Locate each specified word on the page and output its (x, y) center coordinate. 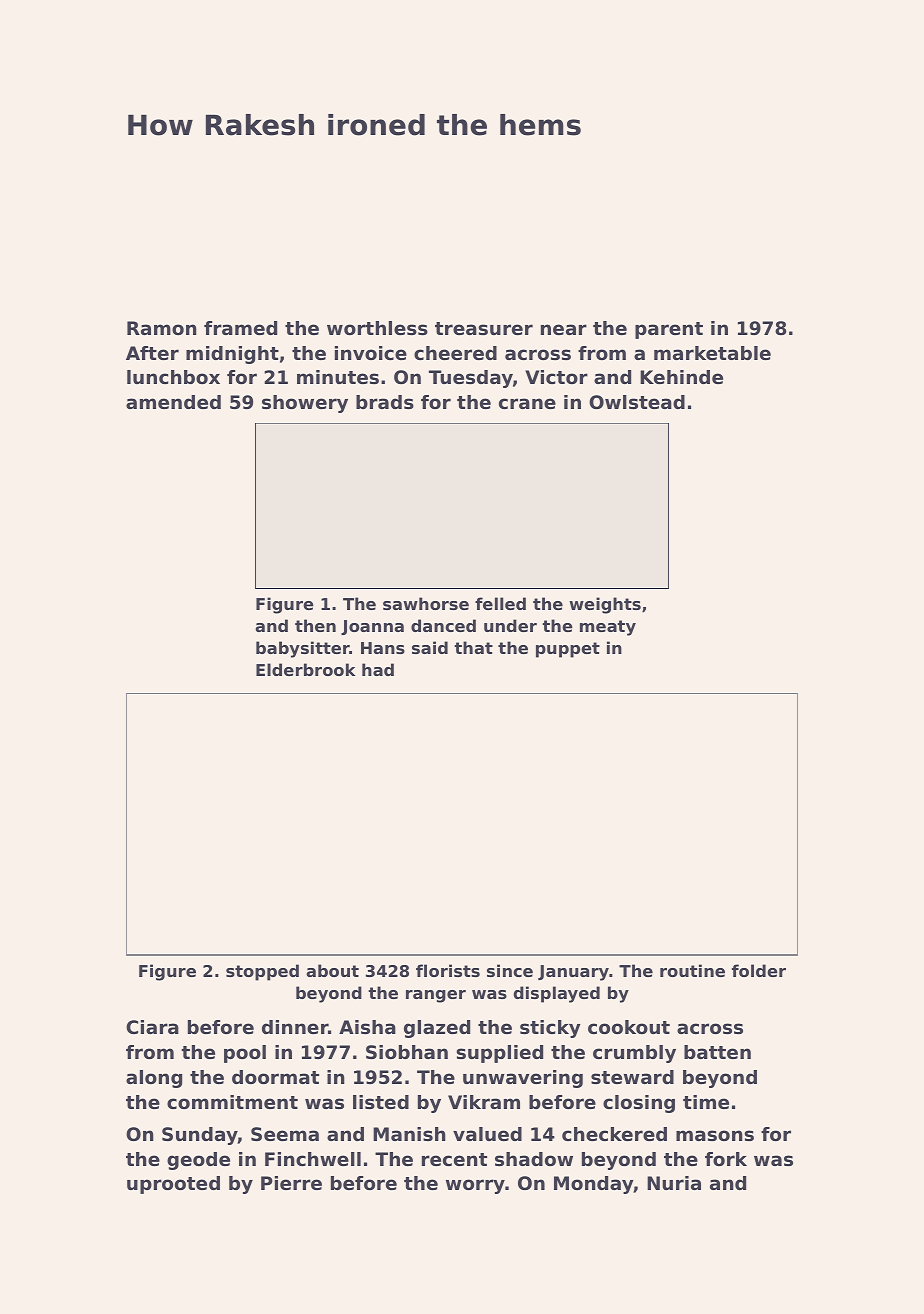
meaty (608, 628)
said (430, 647)
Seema (285, 1134)
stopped (262, 972)
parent (669, 330)
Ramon (162, 328)
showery (305, 404)
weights (605, 605)
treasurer (484, 329)
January (573, 973)
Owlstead (637, 402)
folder (759, 970)
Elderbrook (305, 669)
